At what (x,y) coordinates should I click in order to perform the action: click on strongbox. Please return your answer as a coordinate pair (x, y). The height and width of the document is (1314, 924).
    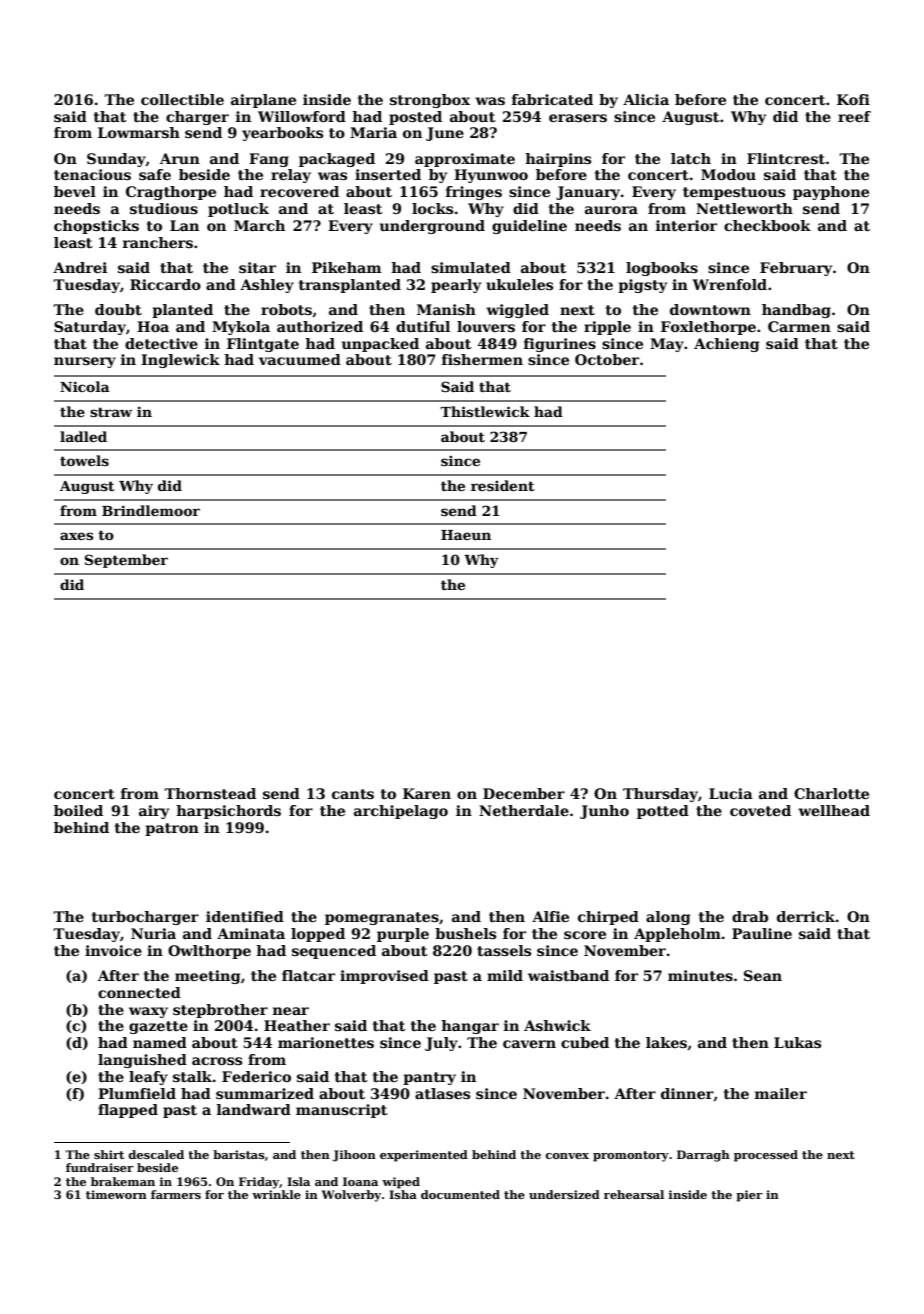
    Looking at the image, I should click on (430, 101).
